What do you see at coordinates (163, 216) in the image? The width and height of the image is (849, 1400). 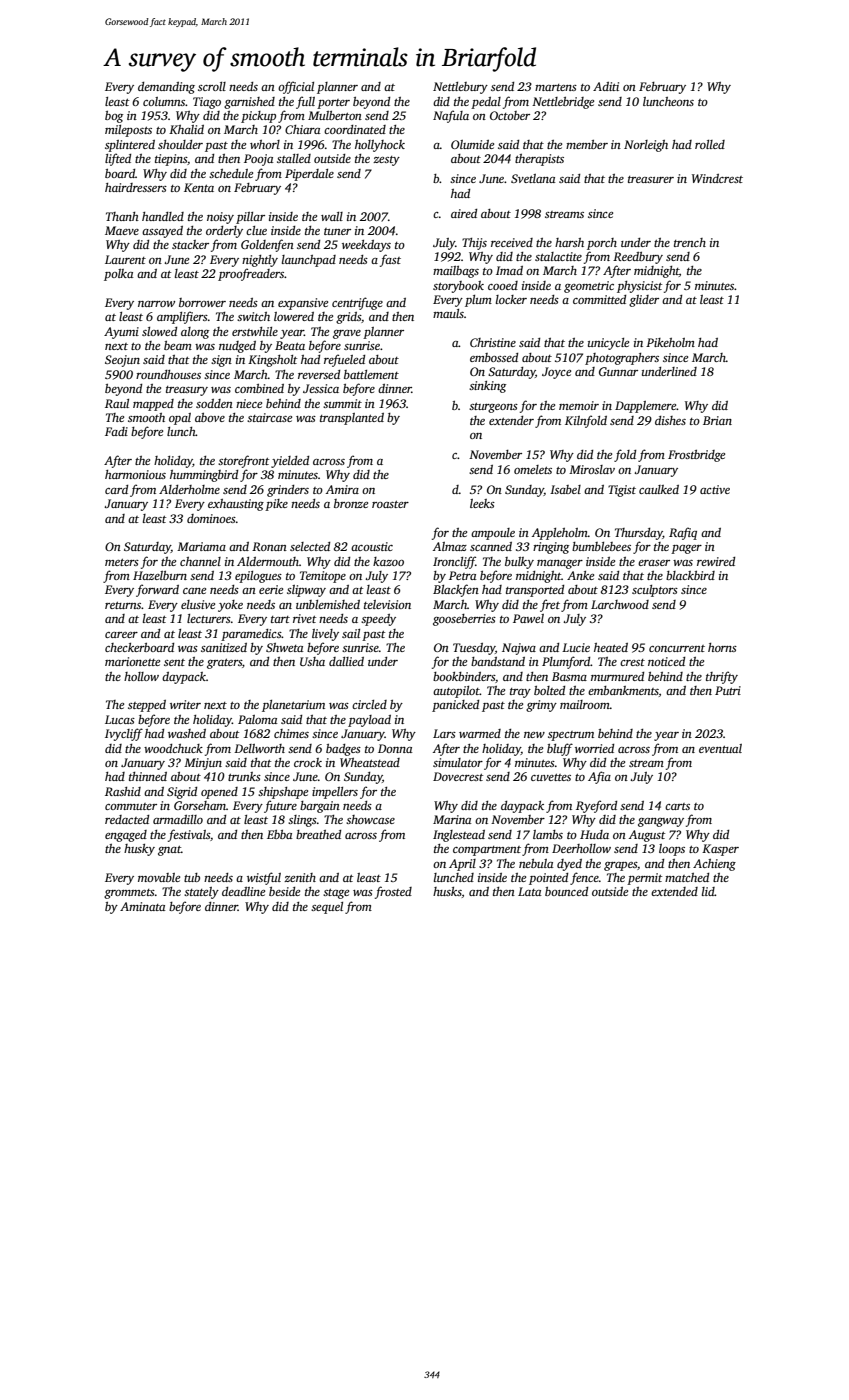 I see `handled` at bounding box center [163, 216].
